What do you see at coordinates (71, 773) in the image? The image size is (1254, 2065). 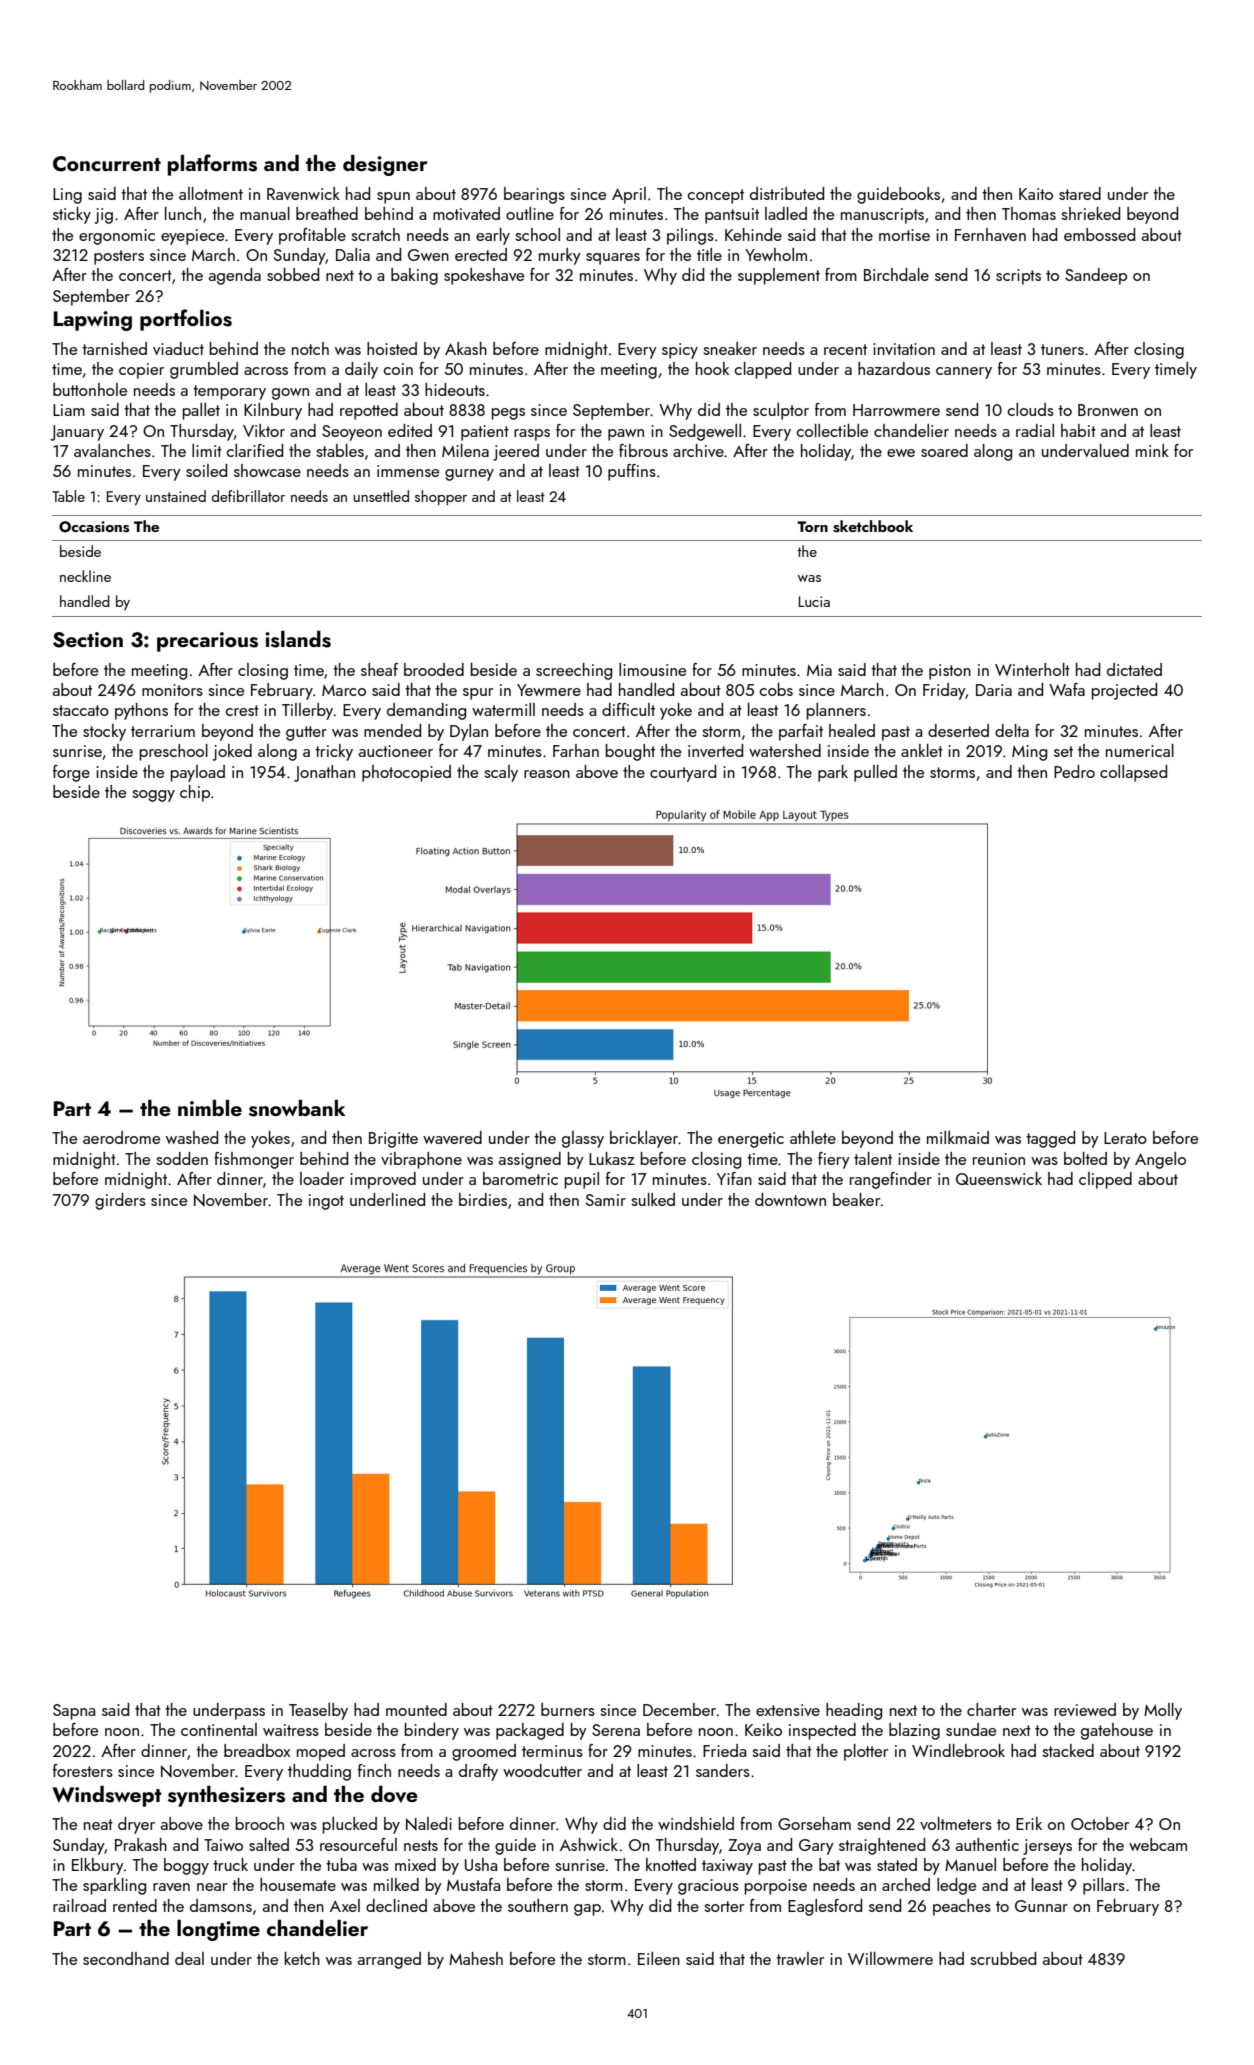 I see `forge` at bounding box center [71, 773].
